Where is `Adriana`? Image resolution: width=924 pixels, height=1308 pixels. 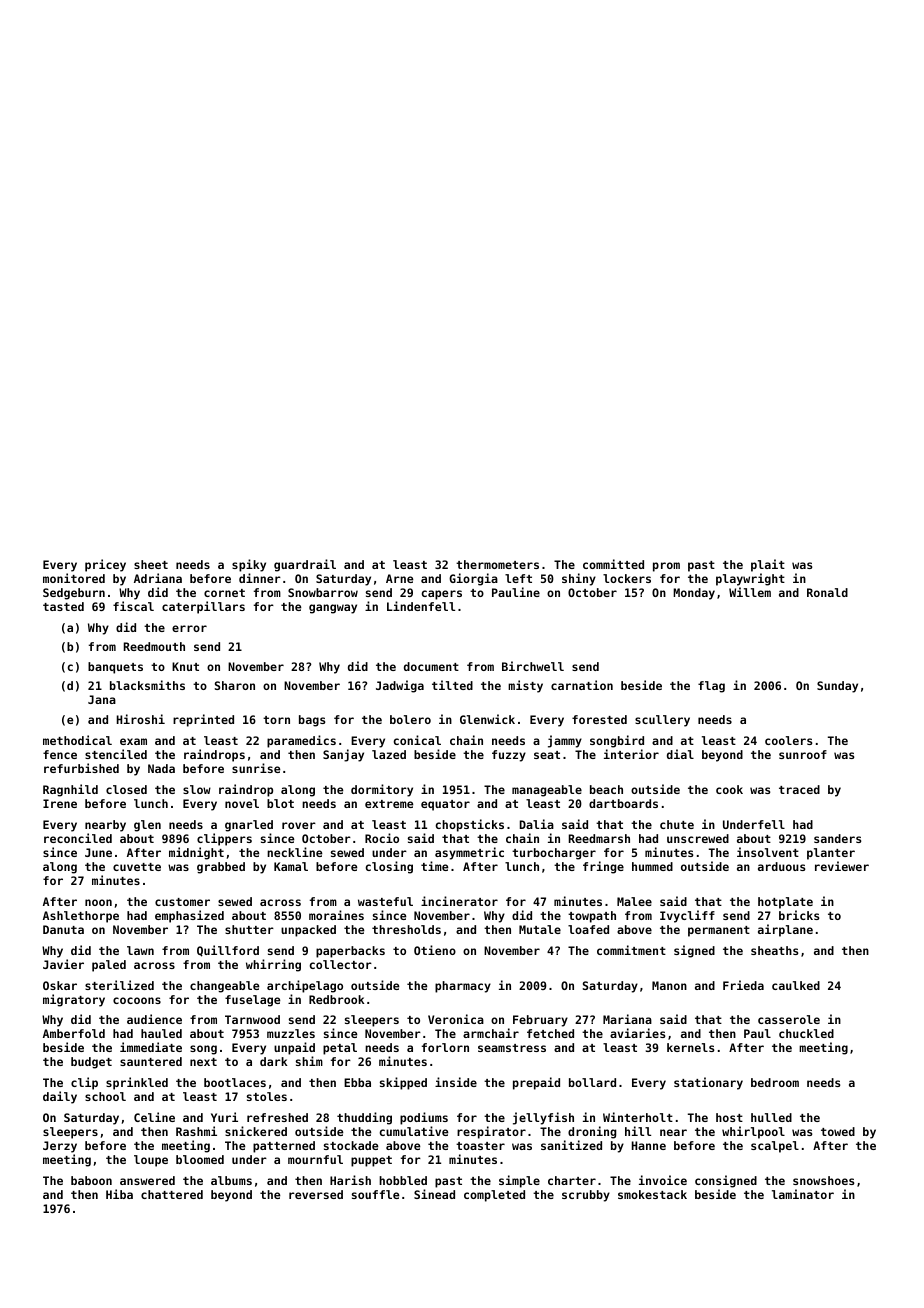
Adriana is located at coordinates (158, 578).
